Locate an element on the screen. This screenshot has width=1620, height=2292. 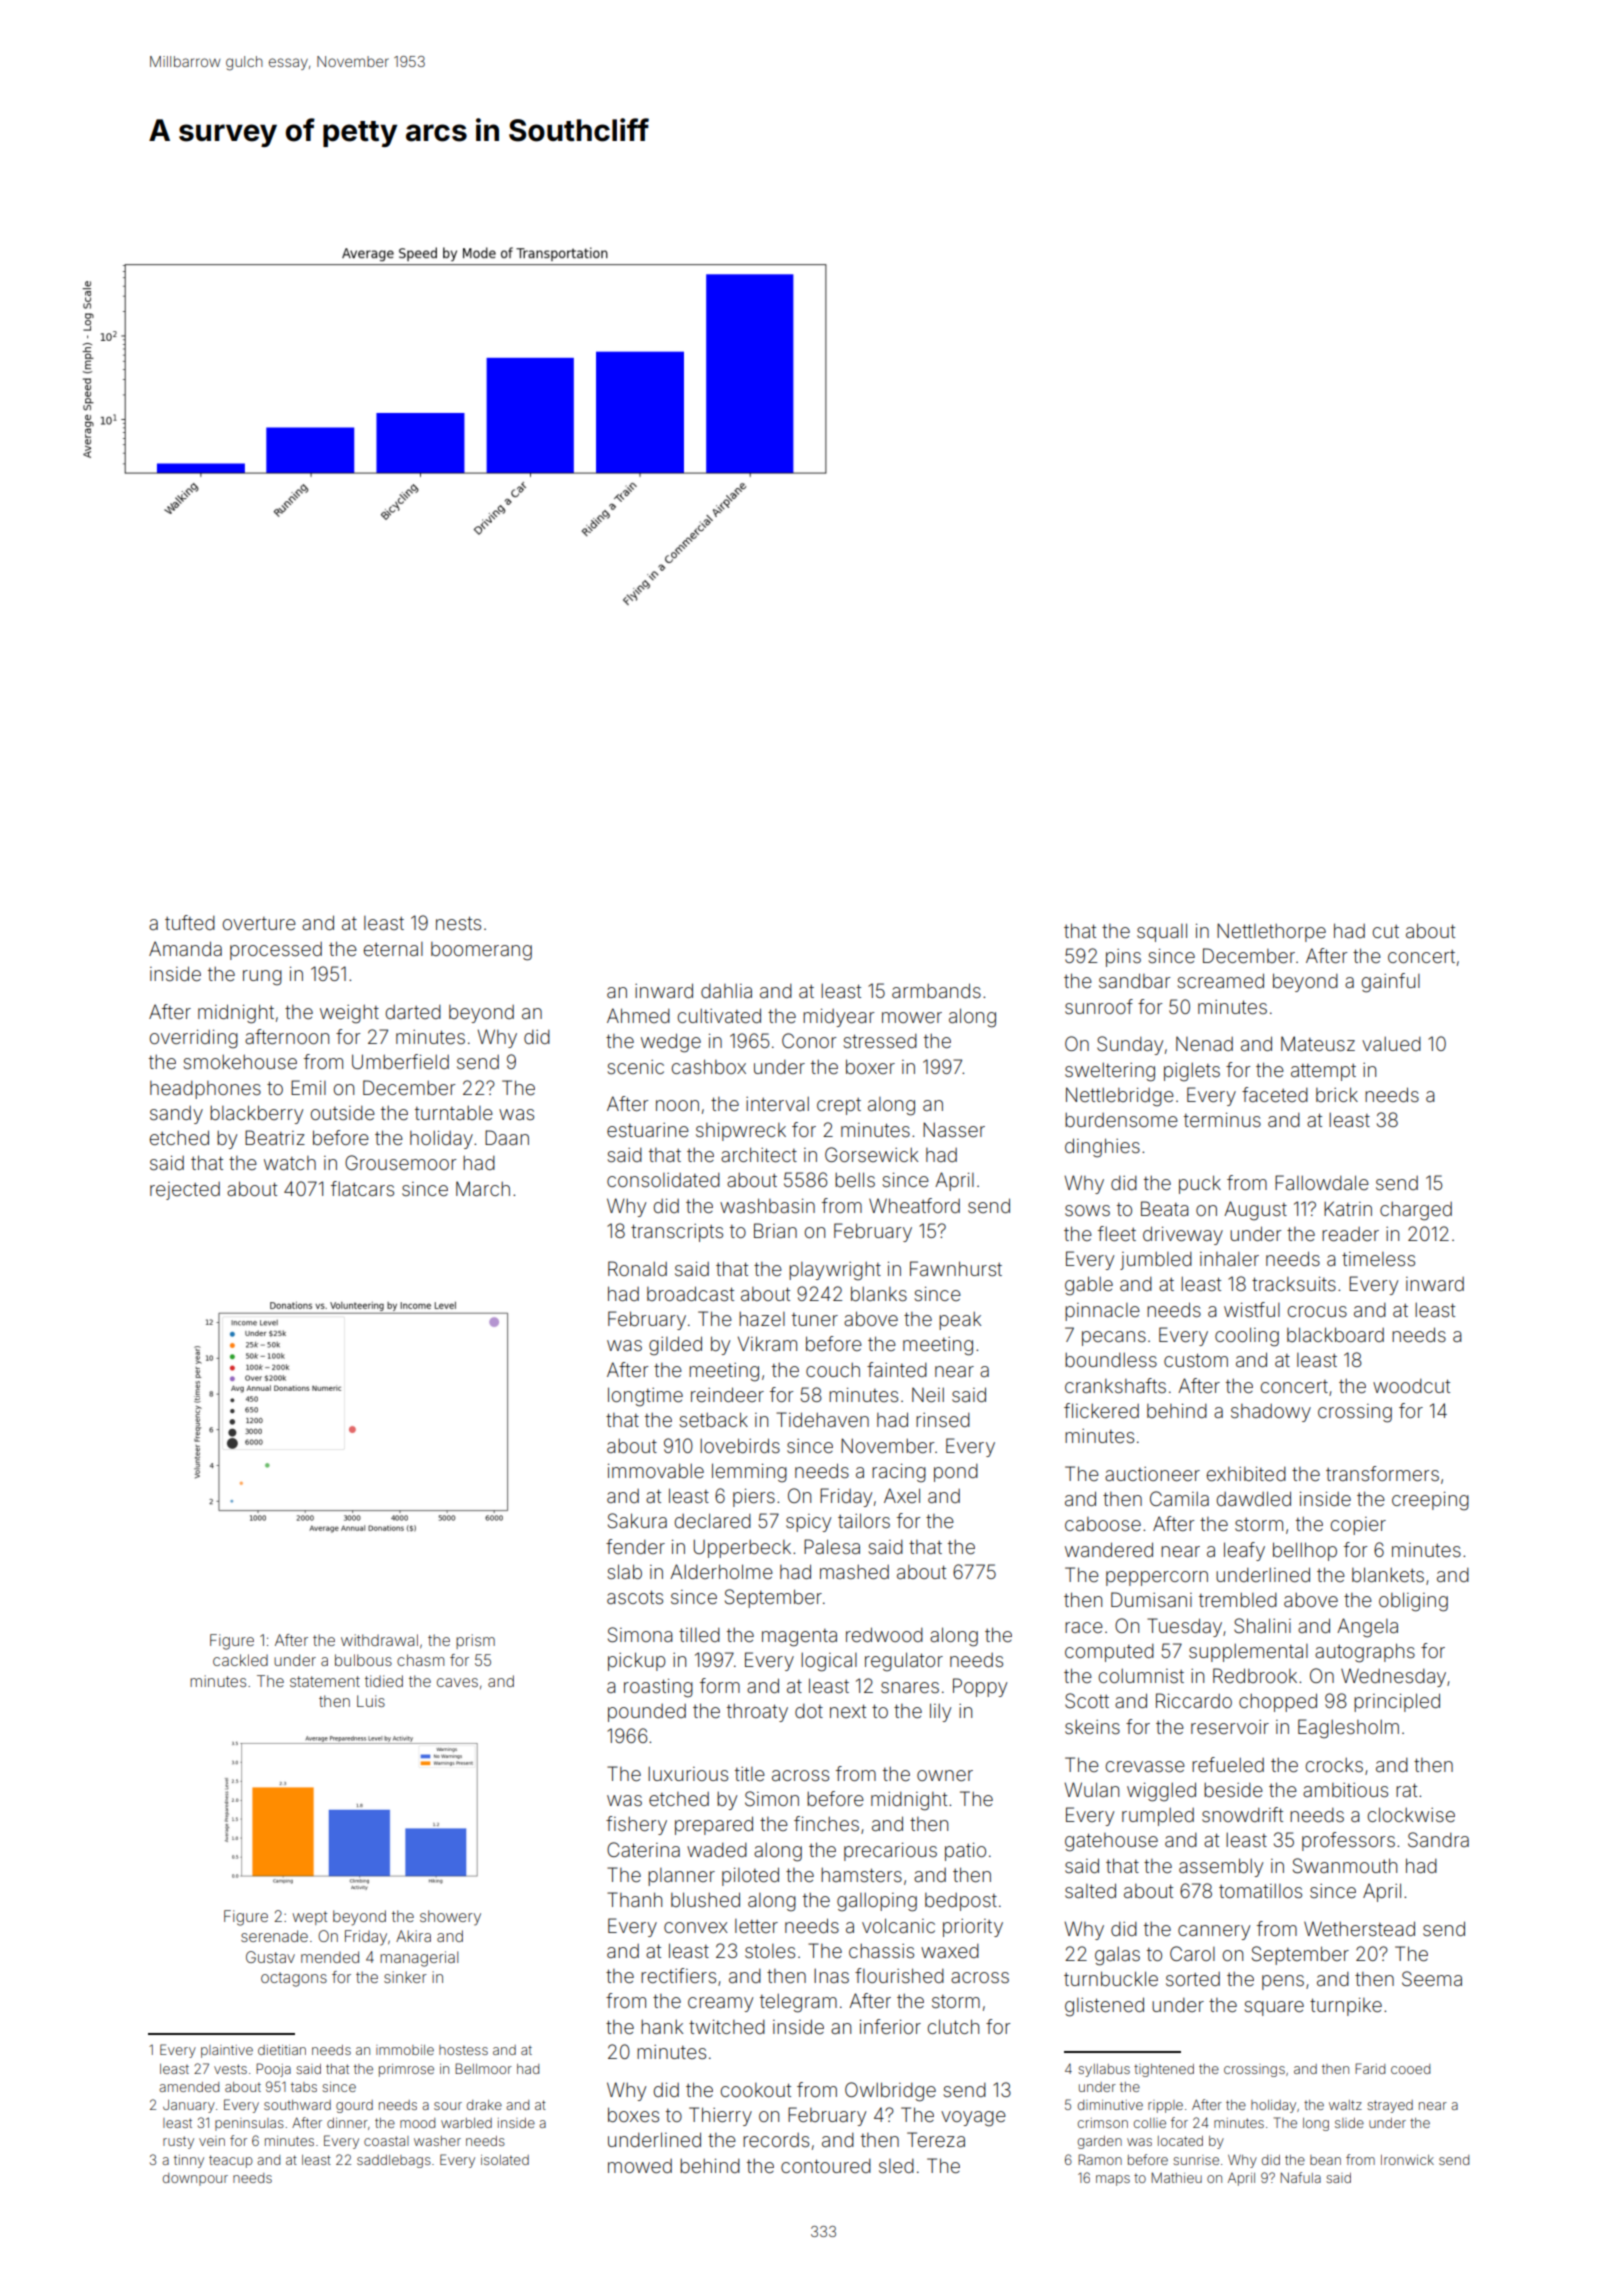
mowed is located at coordinates (640, 2166).
